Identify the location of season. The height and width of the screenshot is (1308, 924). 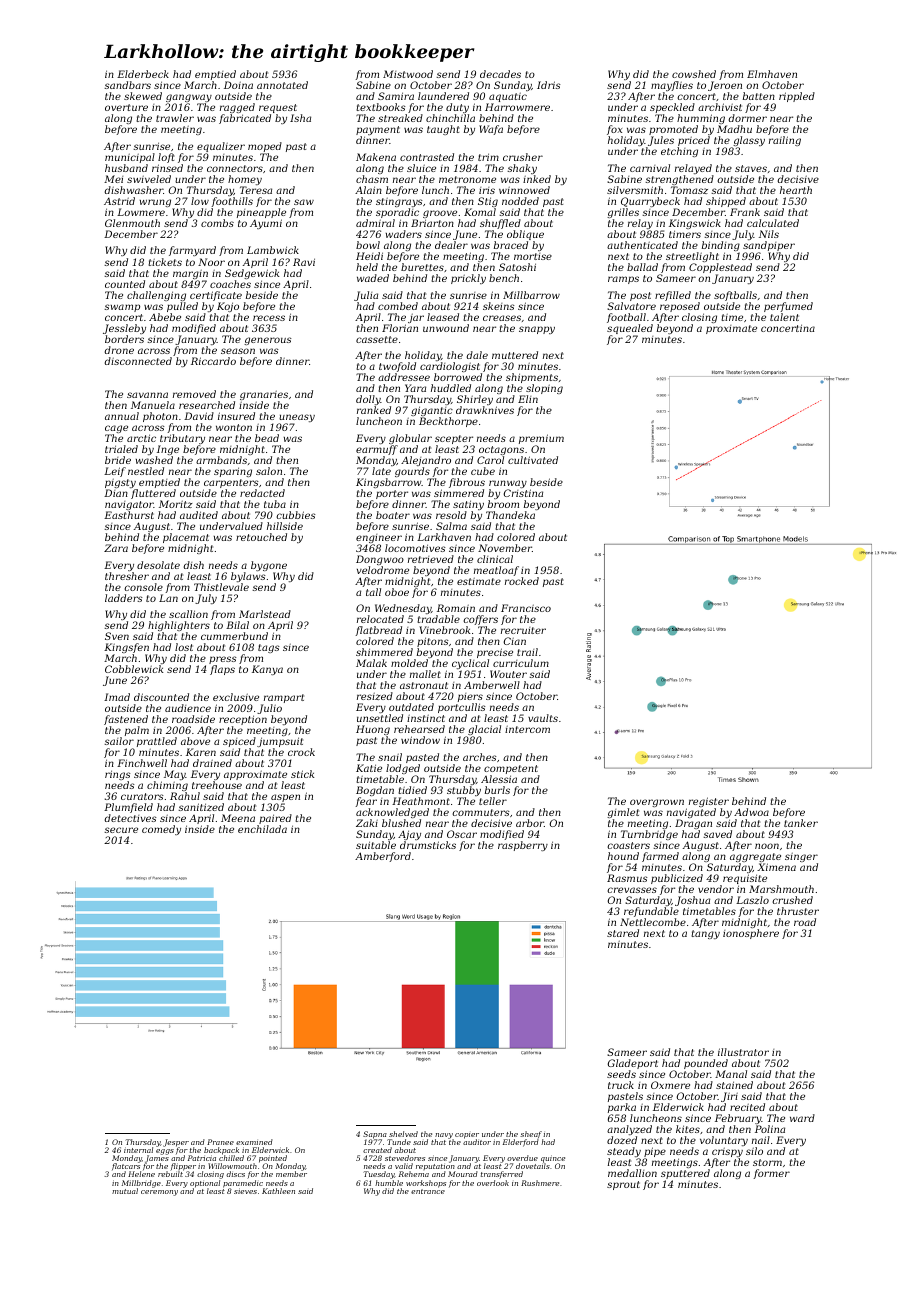
(238, 351).
